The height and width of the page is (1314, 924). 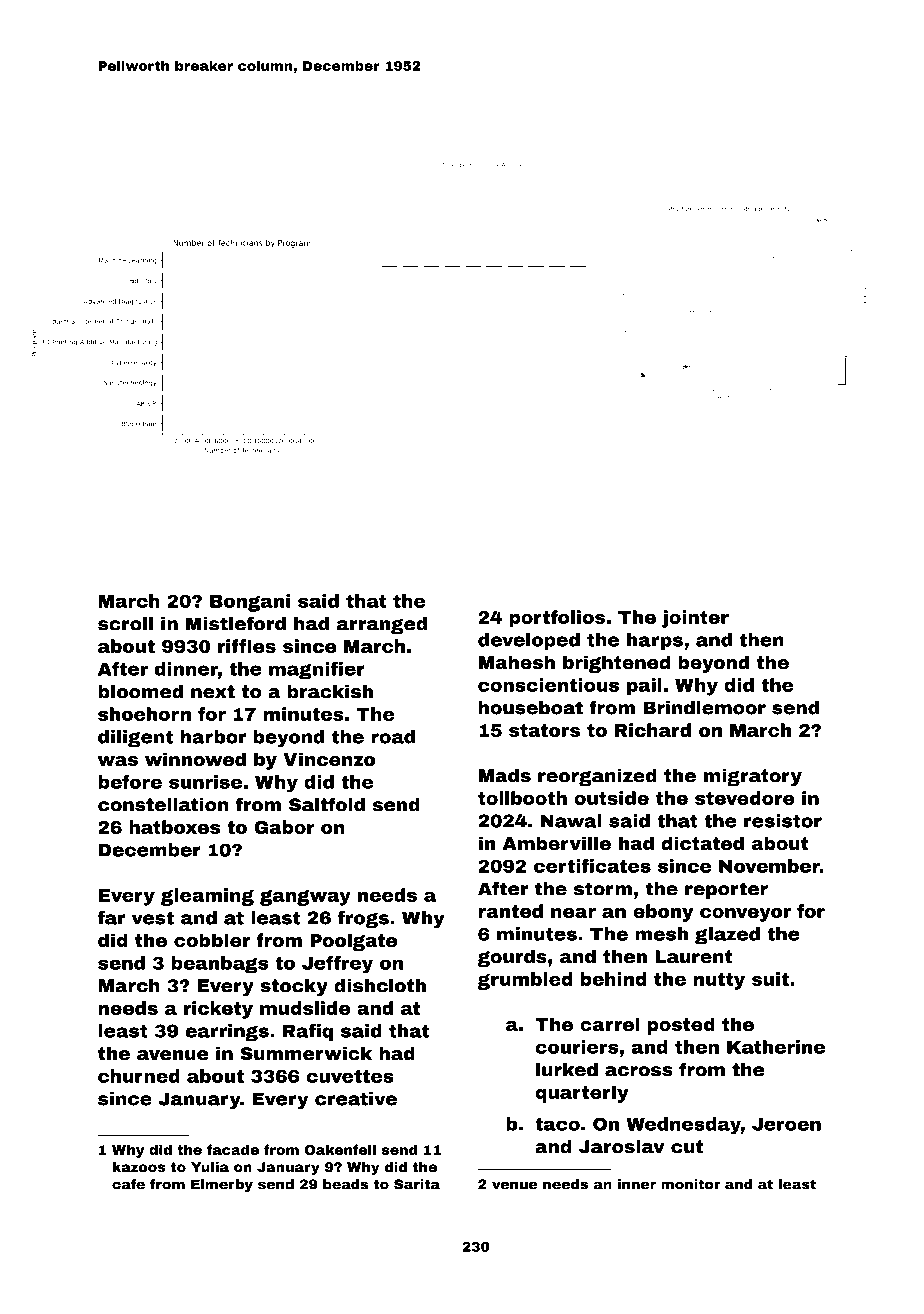 What do you see at coordinates (250, 603) in the page?
I see `Bongani` at bounding box center [250, 603].
